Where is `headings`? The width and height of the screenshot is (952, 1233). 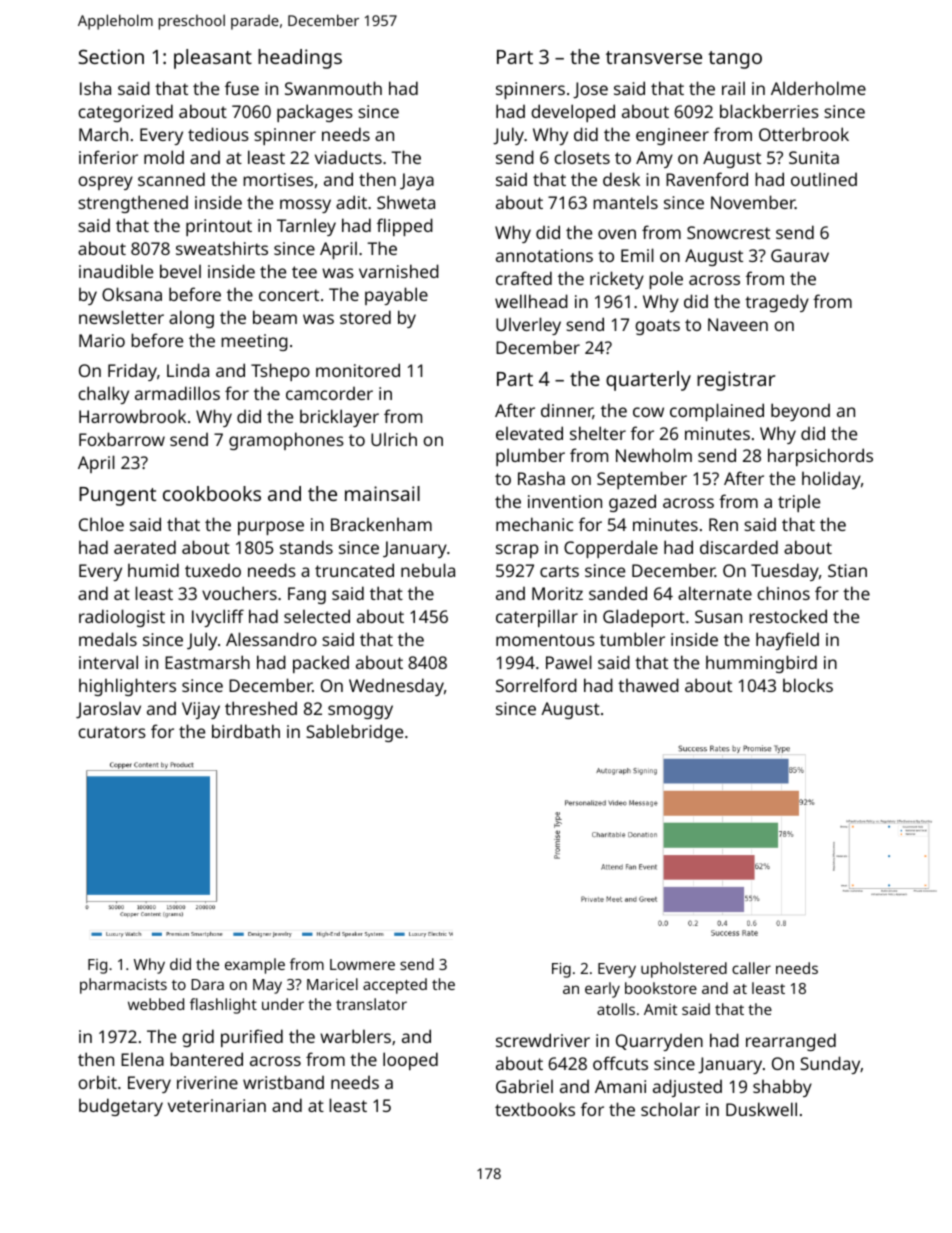
headings is located at coordinates (300, 59).
